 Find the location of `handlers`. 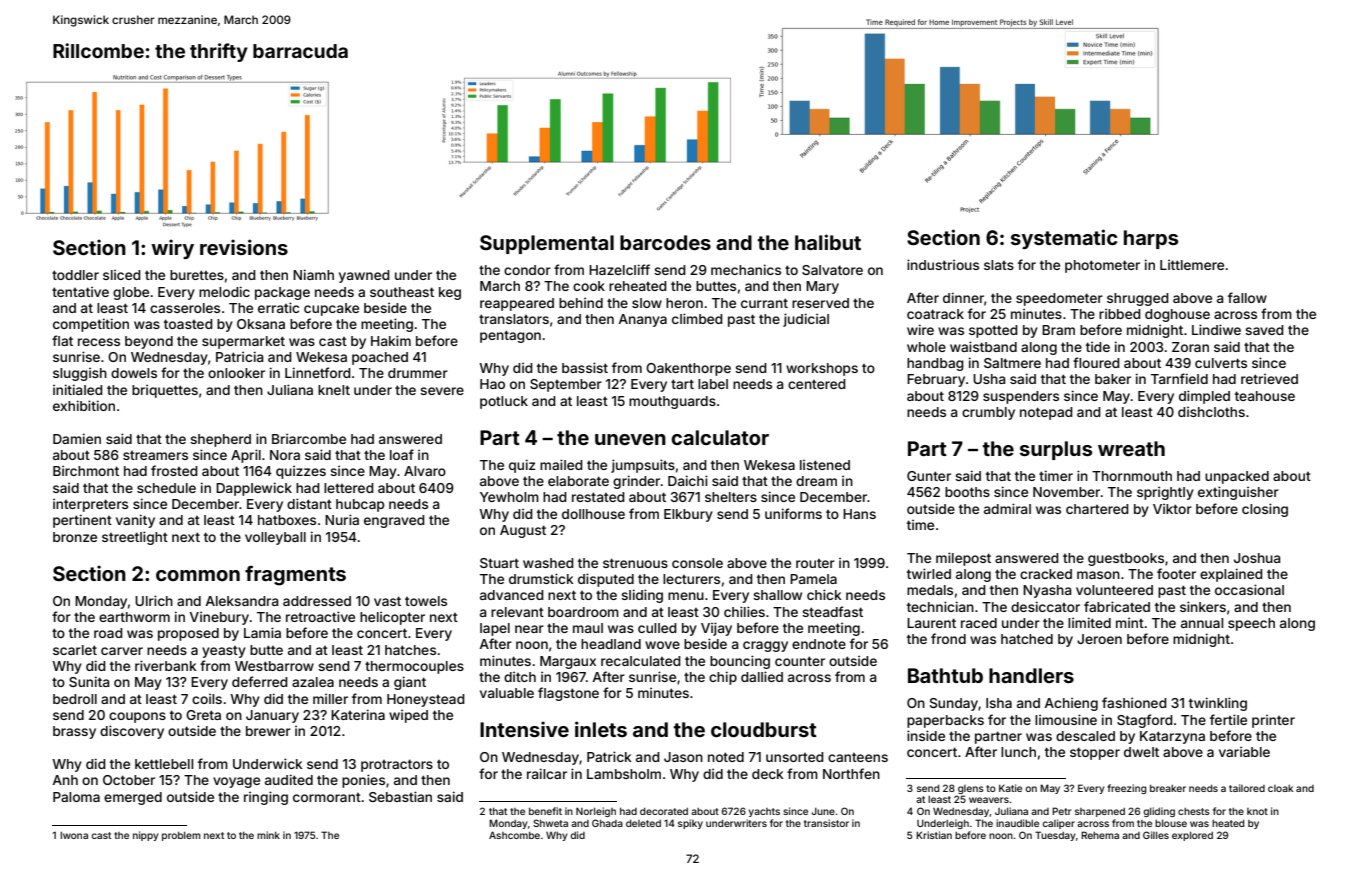

handlers is located at coordinates (1031, 675).
